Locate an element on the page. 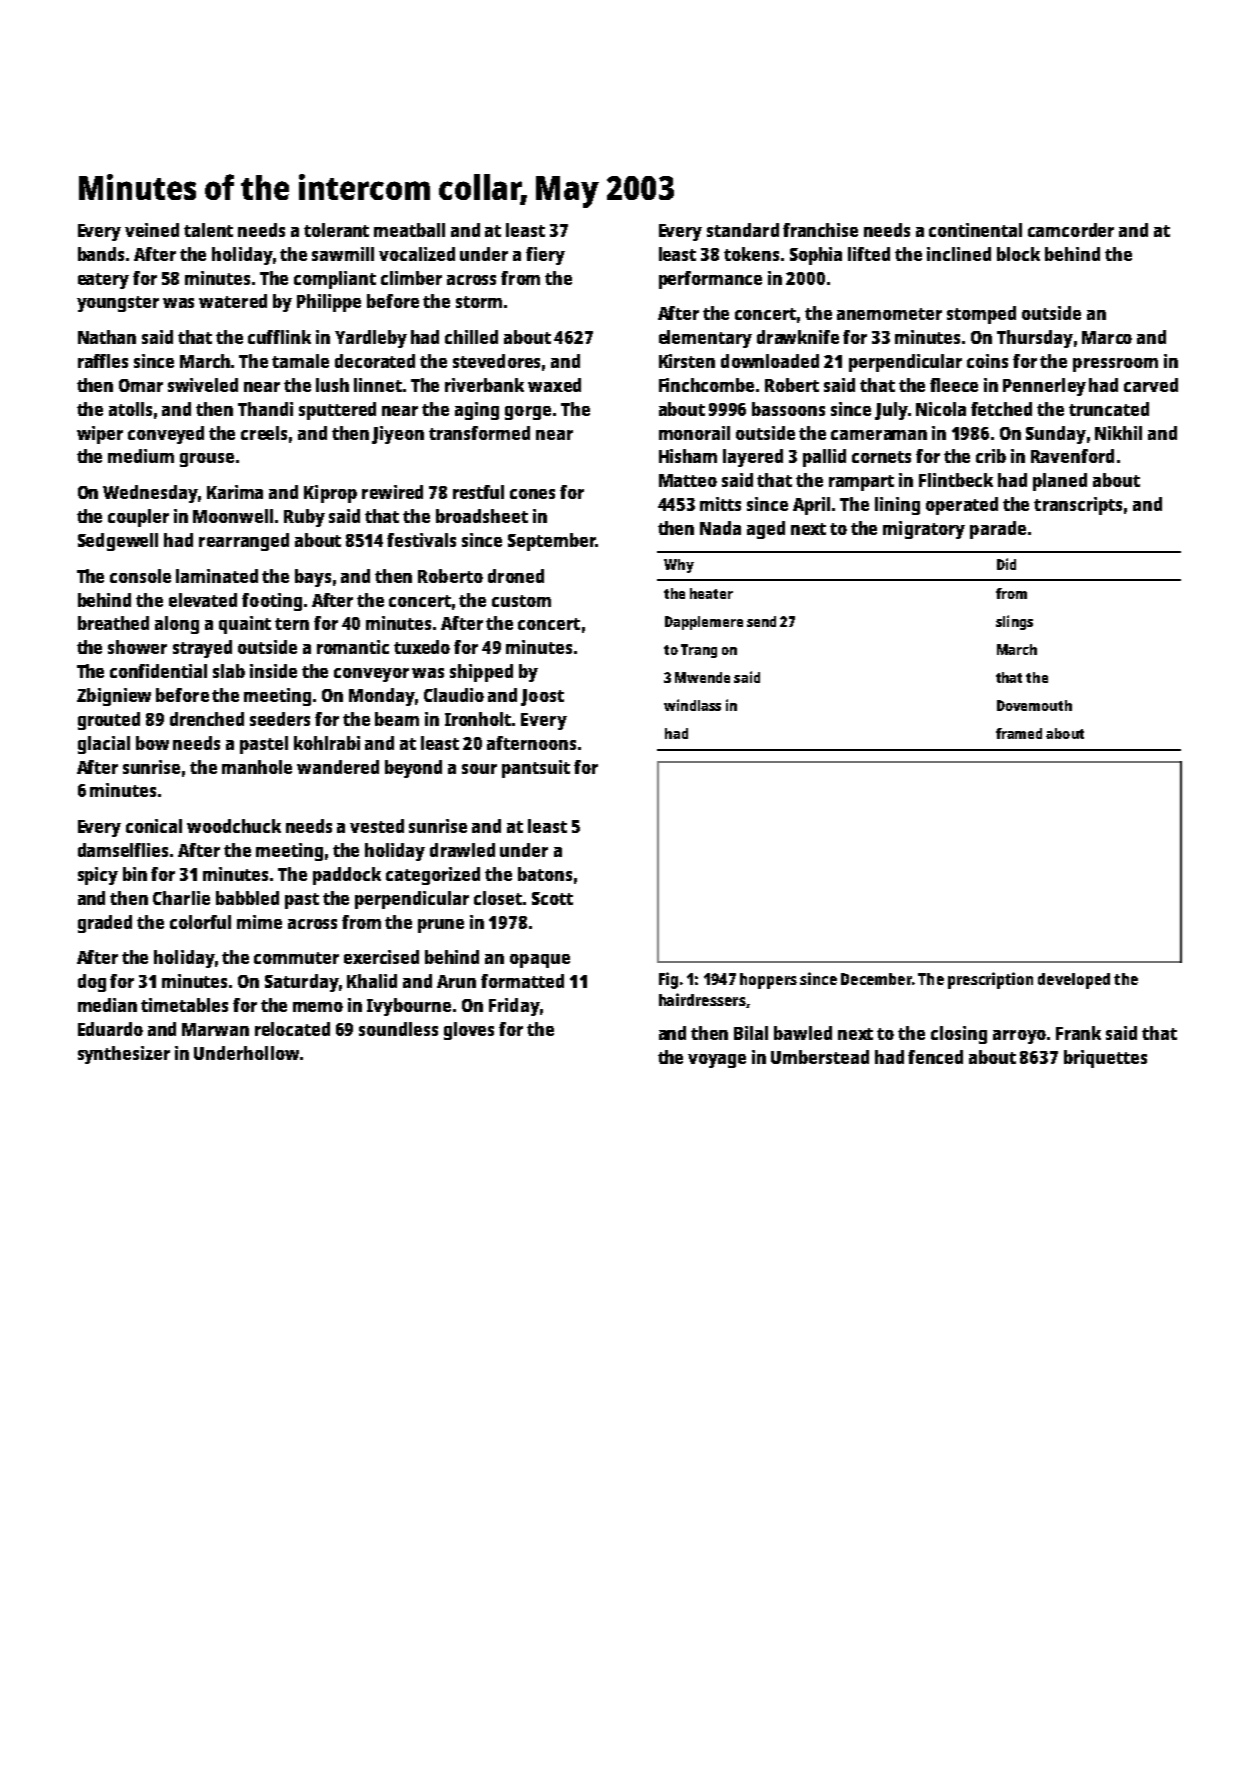 The height and width of the page is (1779, 1258). relocated is located at coordinates (292, 1029).
